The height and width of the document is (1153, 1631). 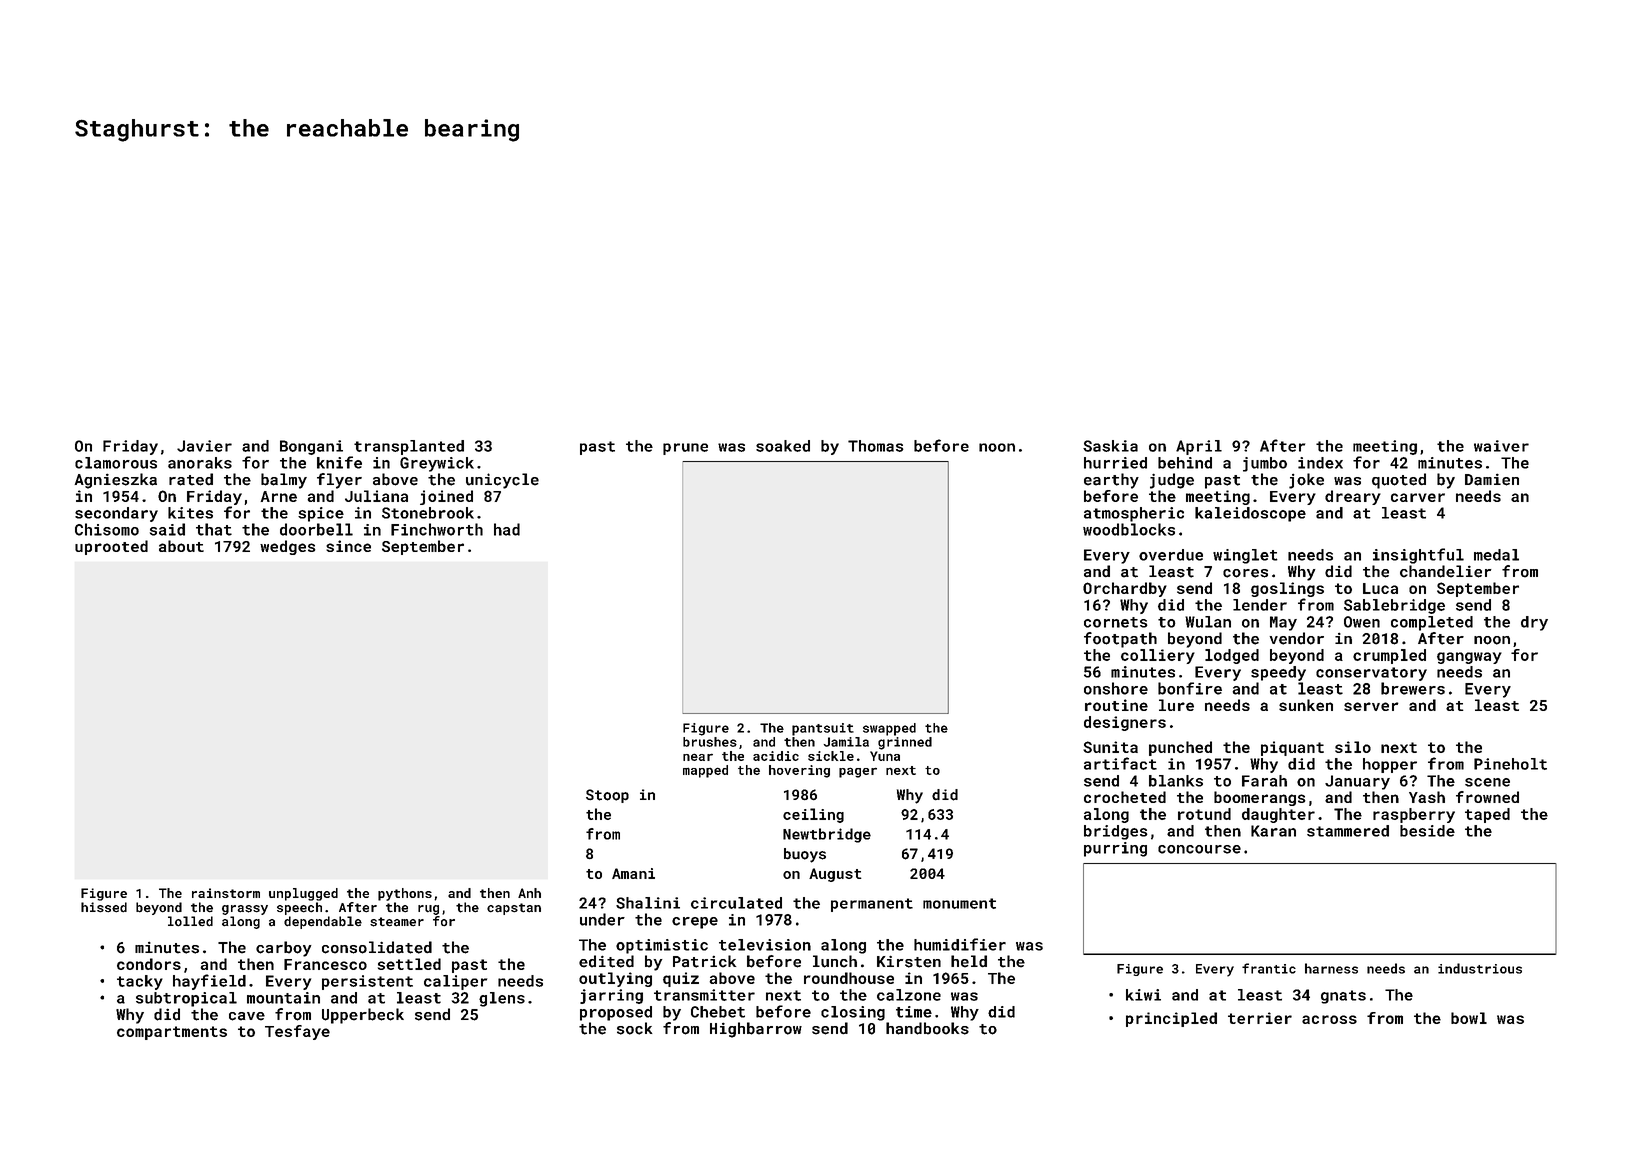 I want to click on Thomas, so click(x=876, y=446).
